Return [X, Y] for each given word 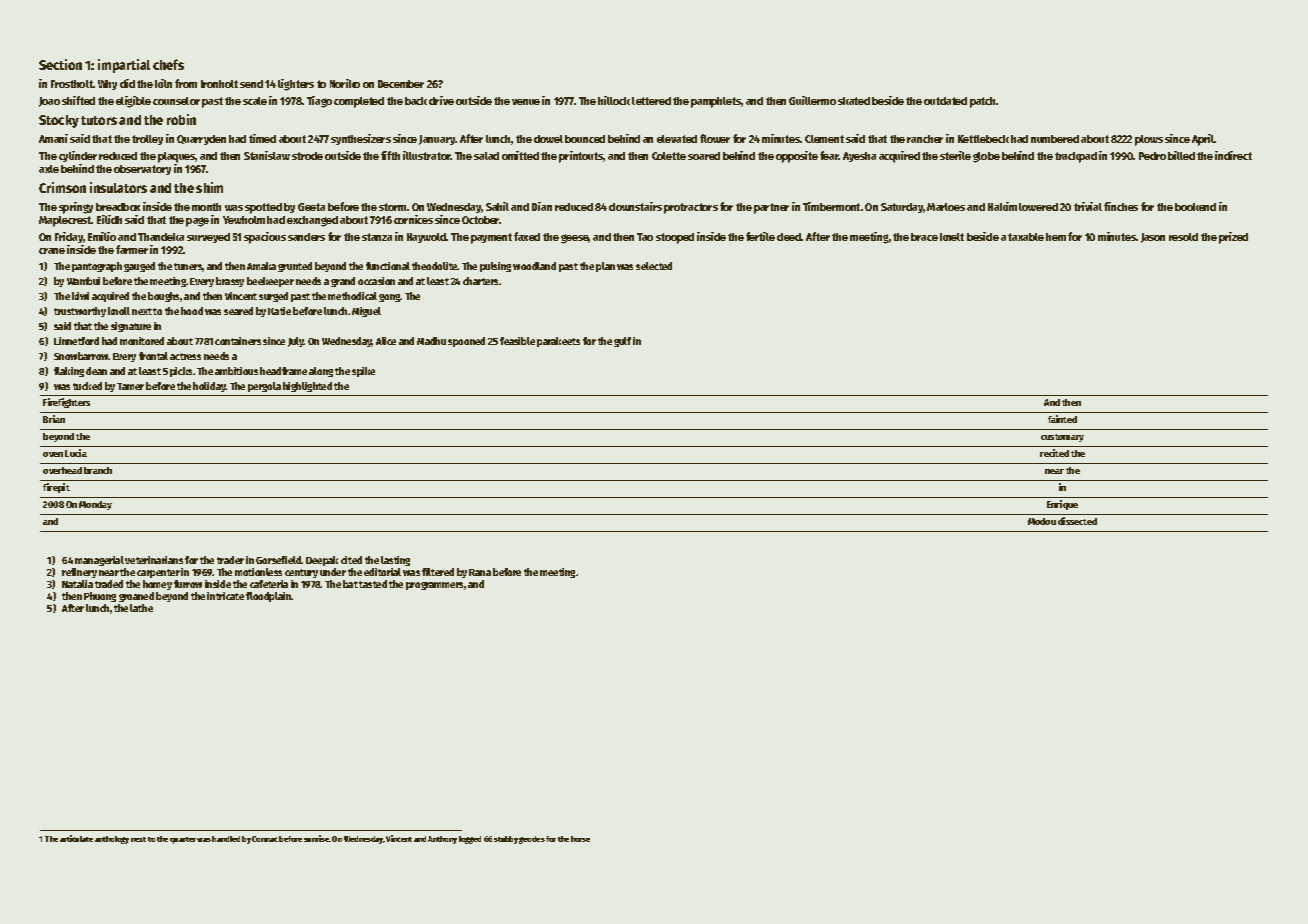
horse [580, 839]
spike [363, 372]
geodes [532, 840]
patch [982, 102]
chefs [168, 64]
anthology [112, 840]
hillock [614, 100]
